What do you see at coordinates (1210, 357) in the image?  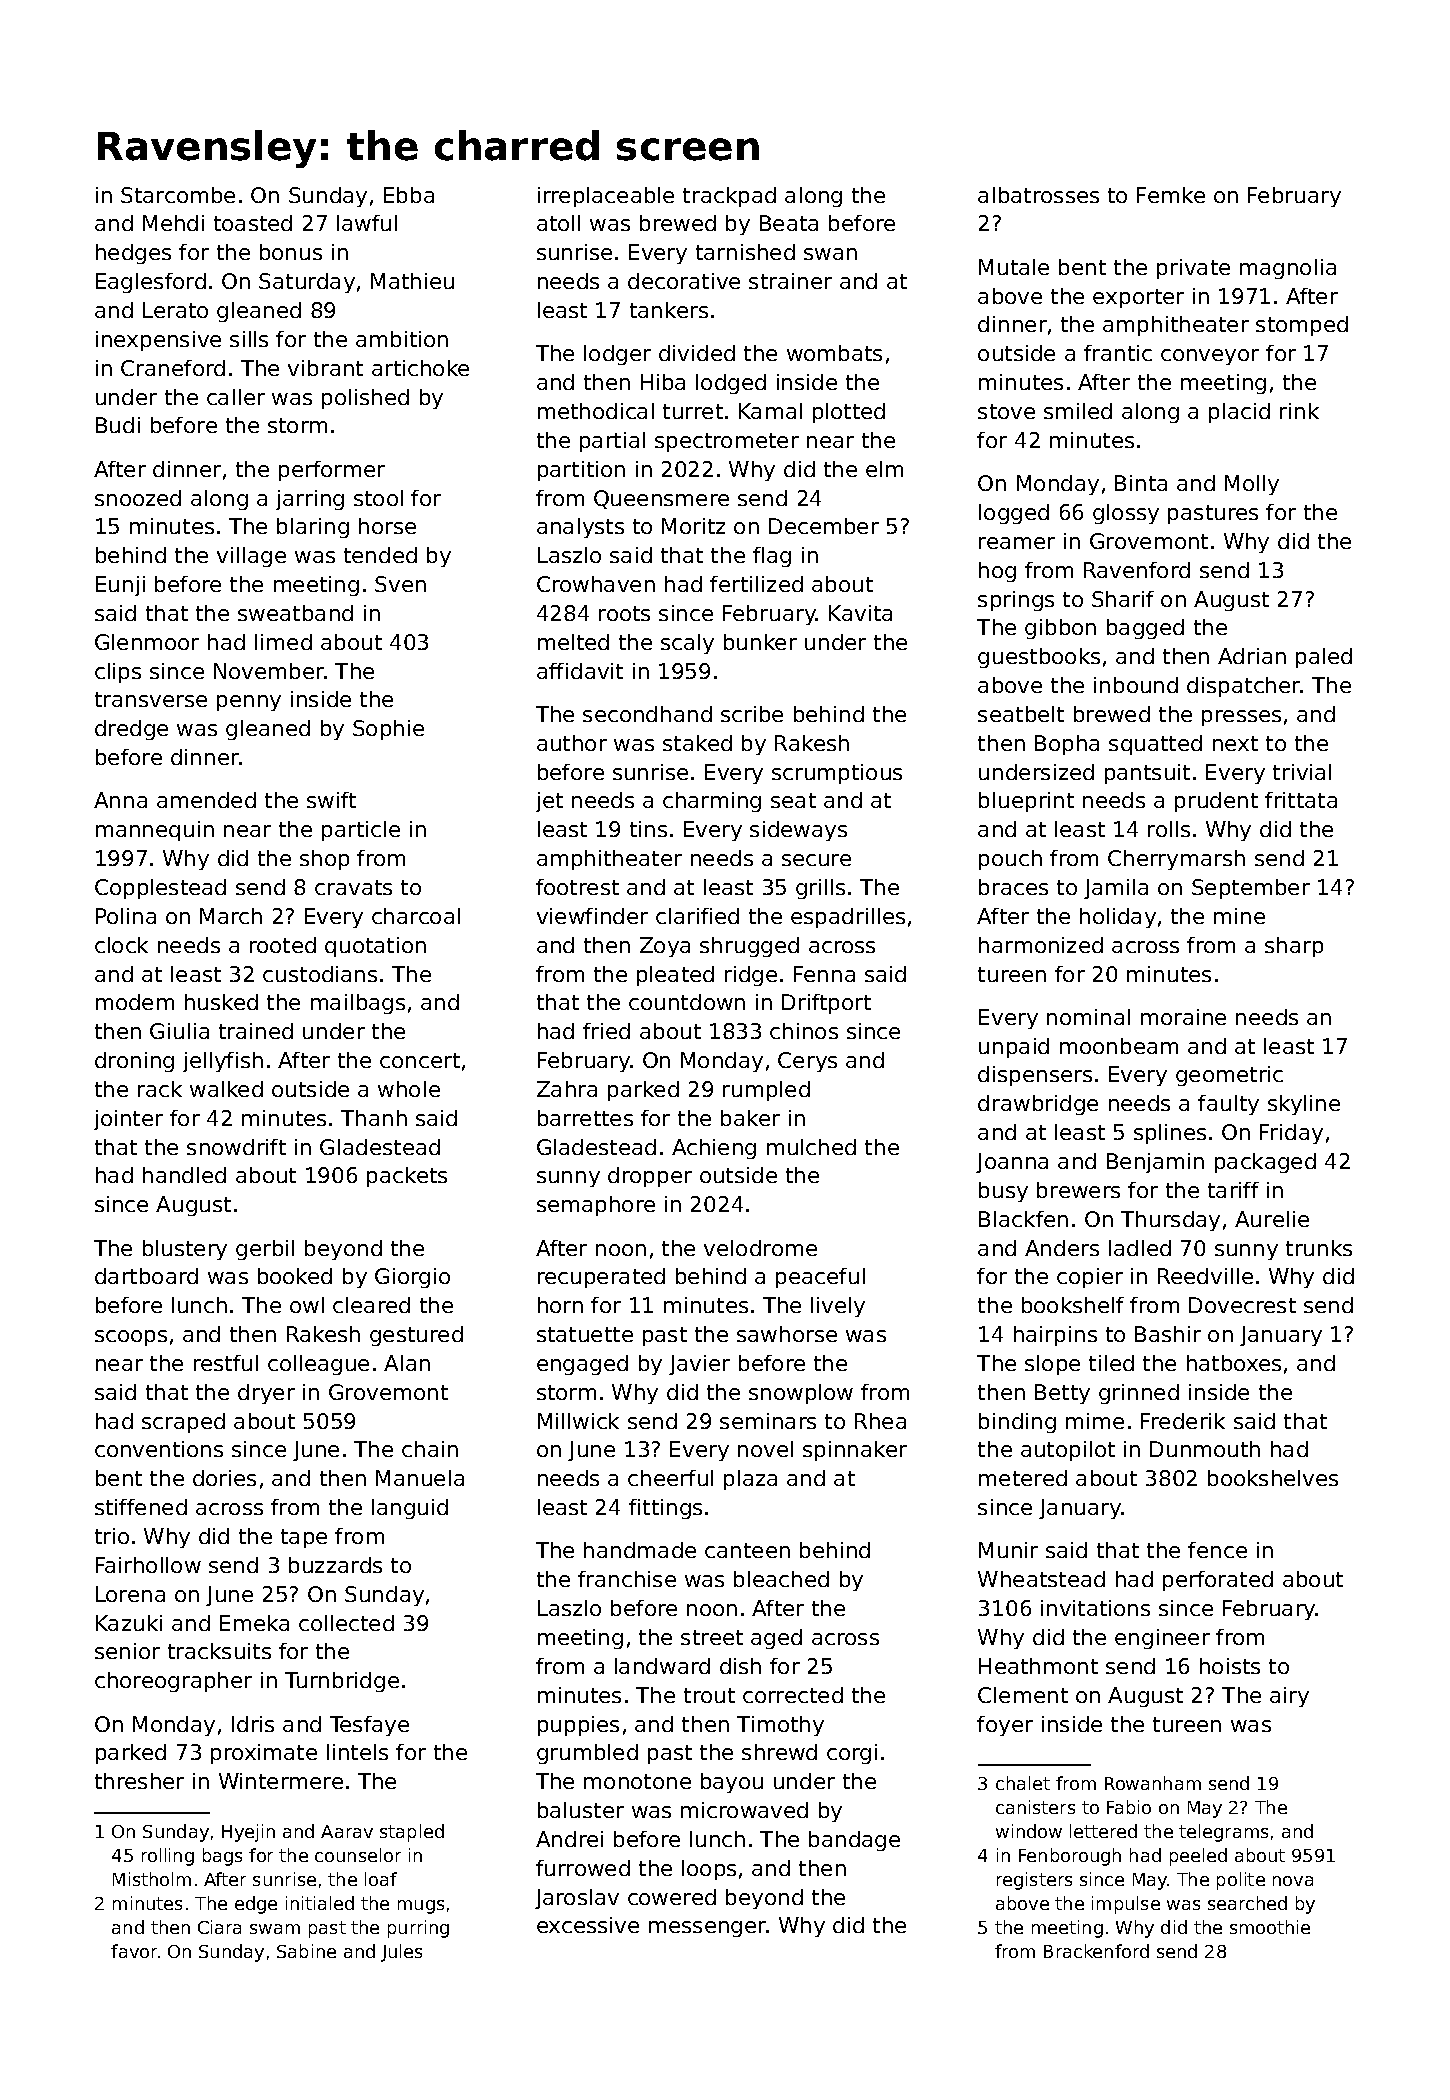 I see `conveyor` at bounding box center [1210, 357].
